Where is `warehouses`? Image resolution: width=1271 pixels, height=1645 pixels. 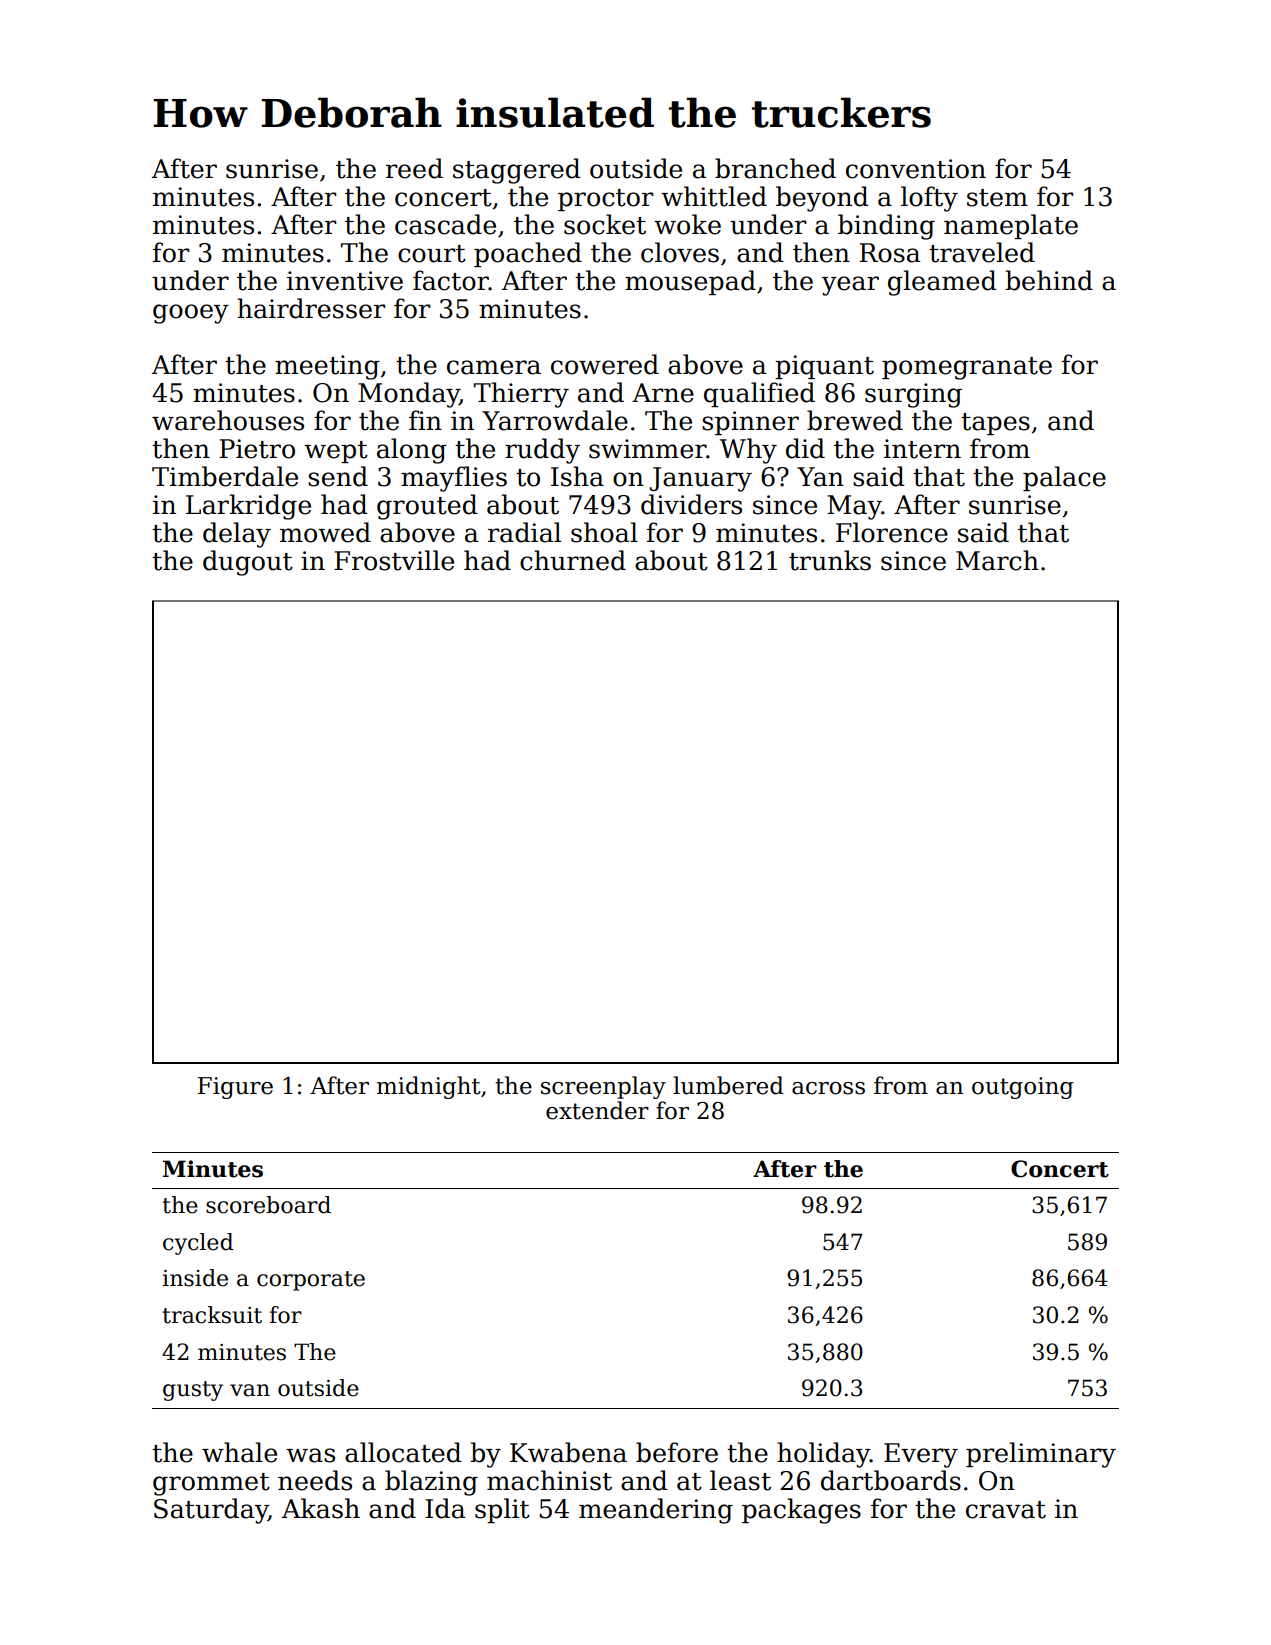 warehouses is located at coordinates (228, 420).
